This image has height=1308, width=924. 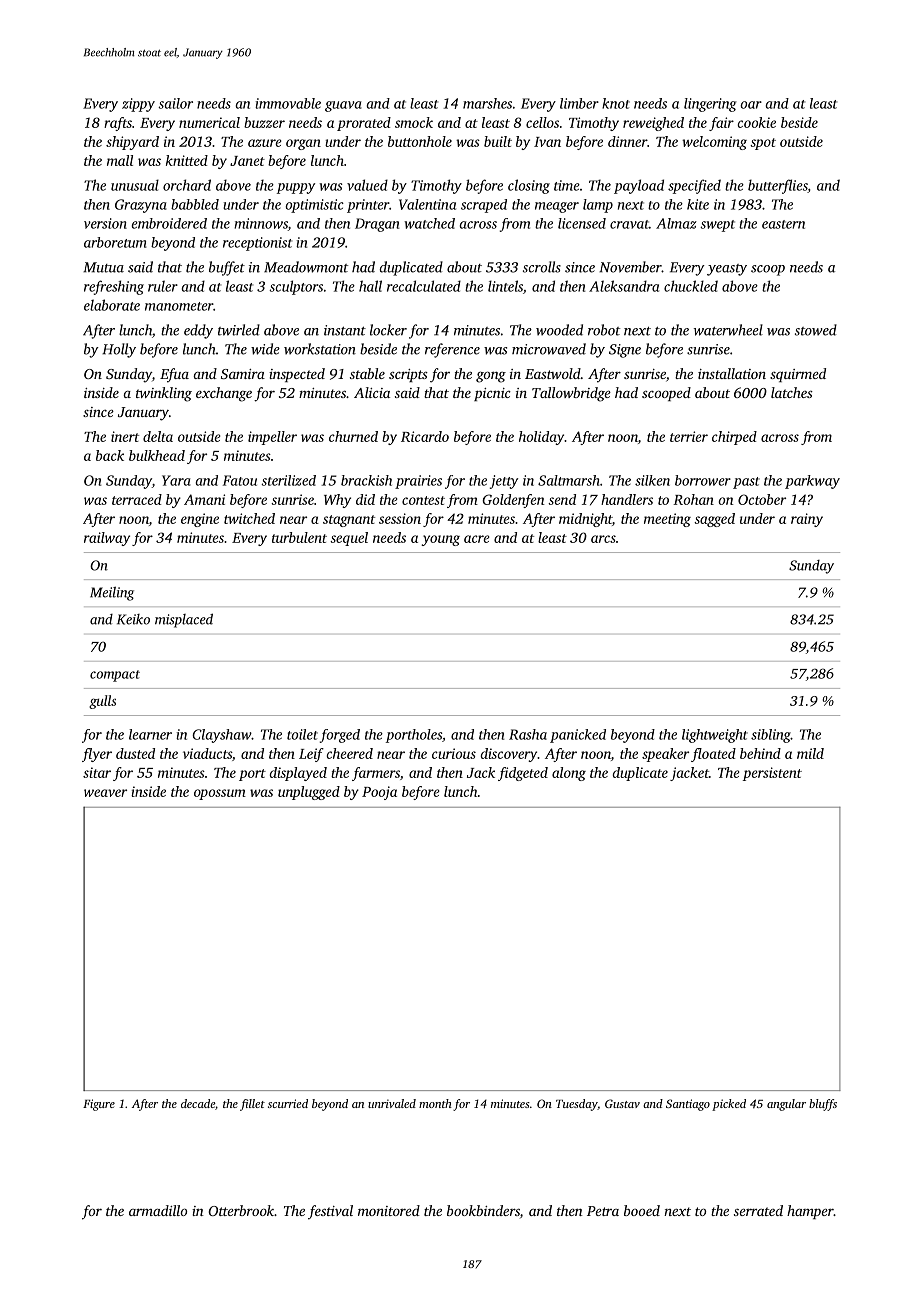 I want to click on oar, so click(x=751, y=105).
